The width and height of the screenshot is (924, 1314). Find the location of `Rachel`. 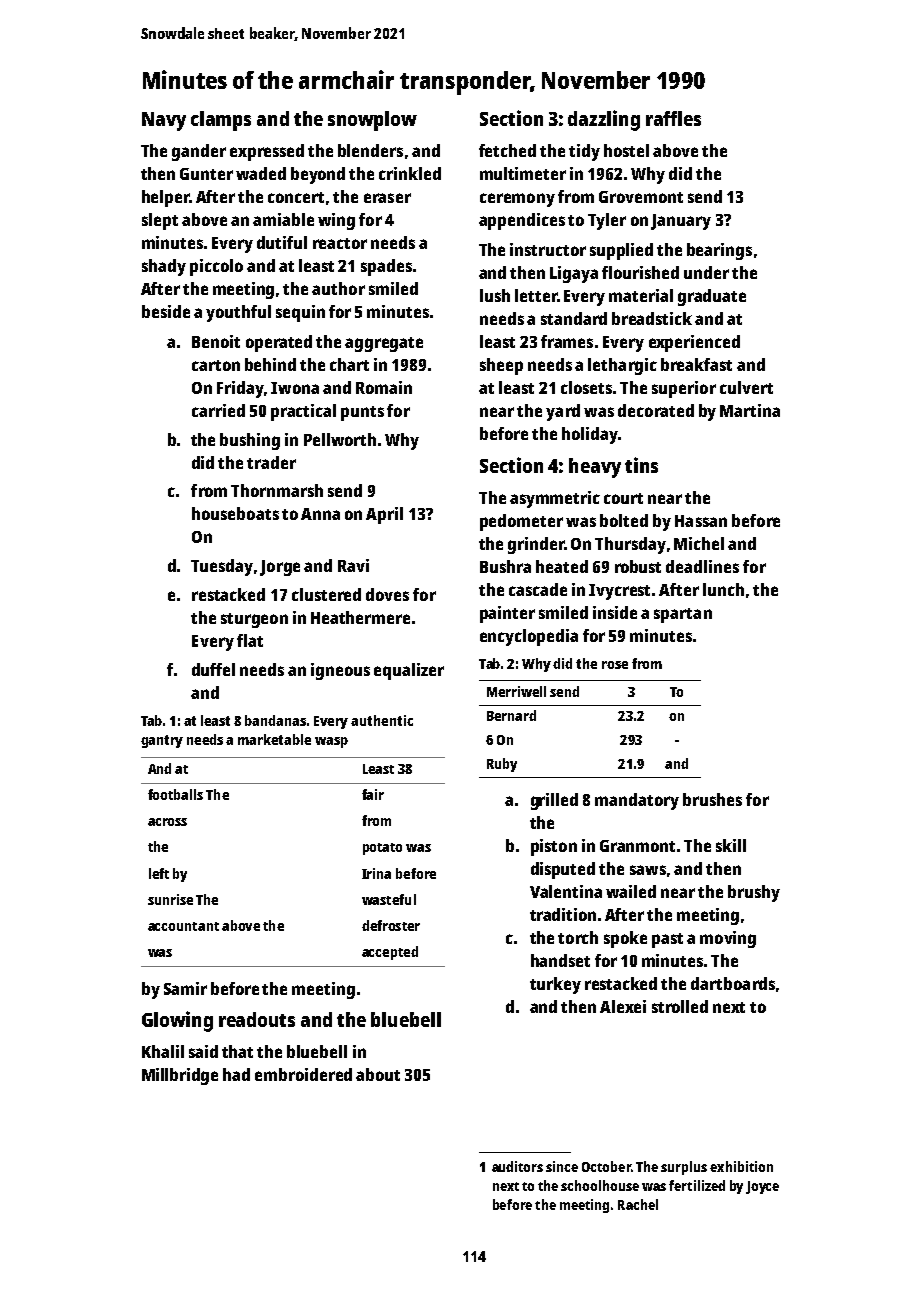

Rachel is located at coordinates (638, 1204).
